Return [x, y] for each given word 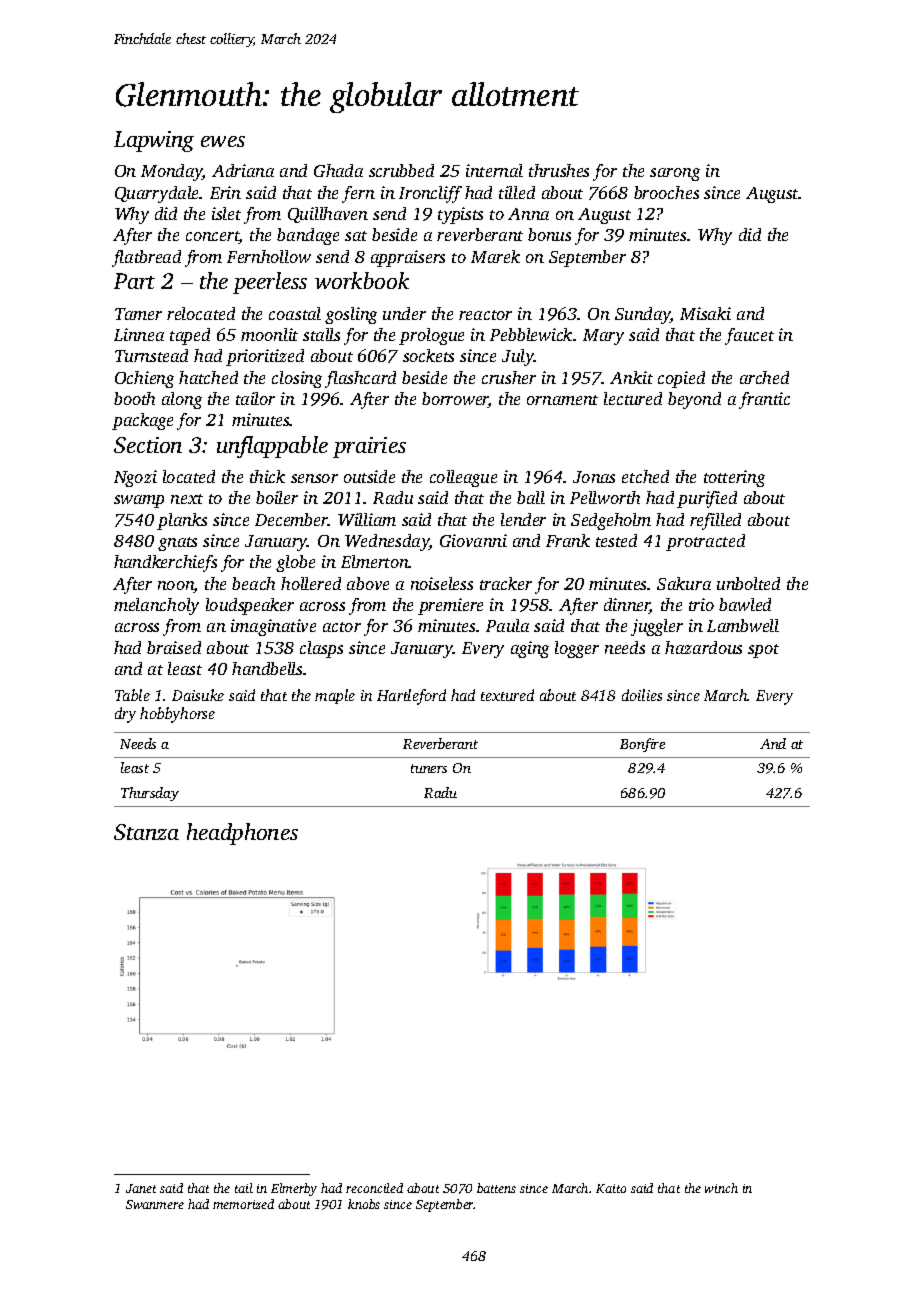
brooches [666, 192]
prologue [431, 336]
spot [763, 651]
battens [496, 1188]
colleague [463, 478]
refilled [715, 521]
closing [297, 379]
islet [226, 213]
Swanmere [155, 1204]
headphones [242, 834]
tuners [429, 768]
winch [721, 1188]
